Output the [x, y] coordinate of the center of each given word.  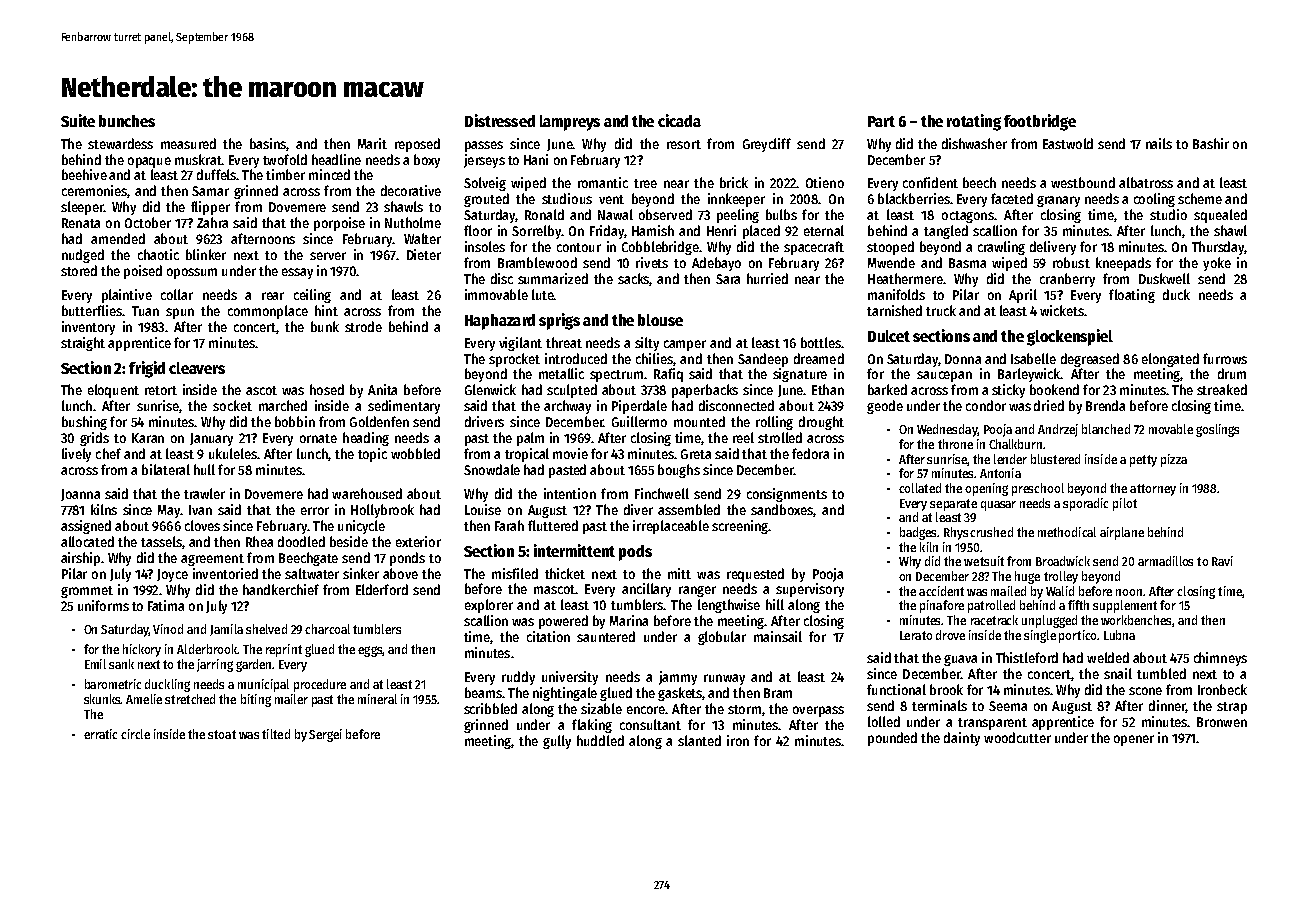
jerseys [484, 161]
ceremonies [95, 191]
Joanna [80, 495]
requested [755, 575]
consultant [650, 724]
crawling [1001, 248]
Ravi [1222, 561]
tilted [276, 734]
